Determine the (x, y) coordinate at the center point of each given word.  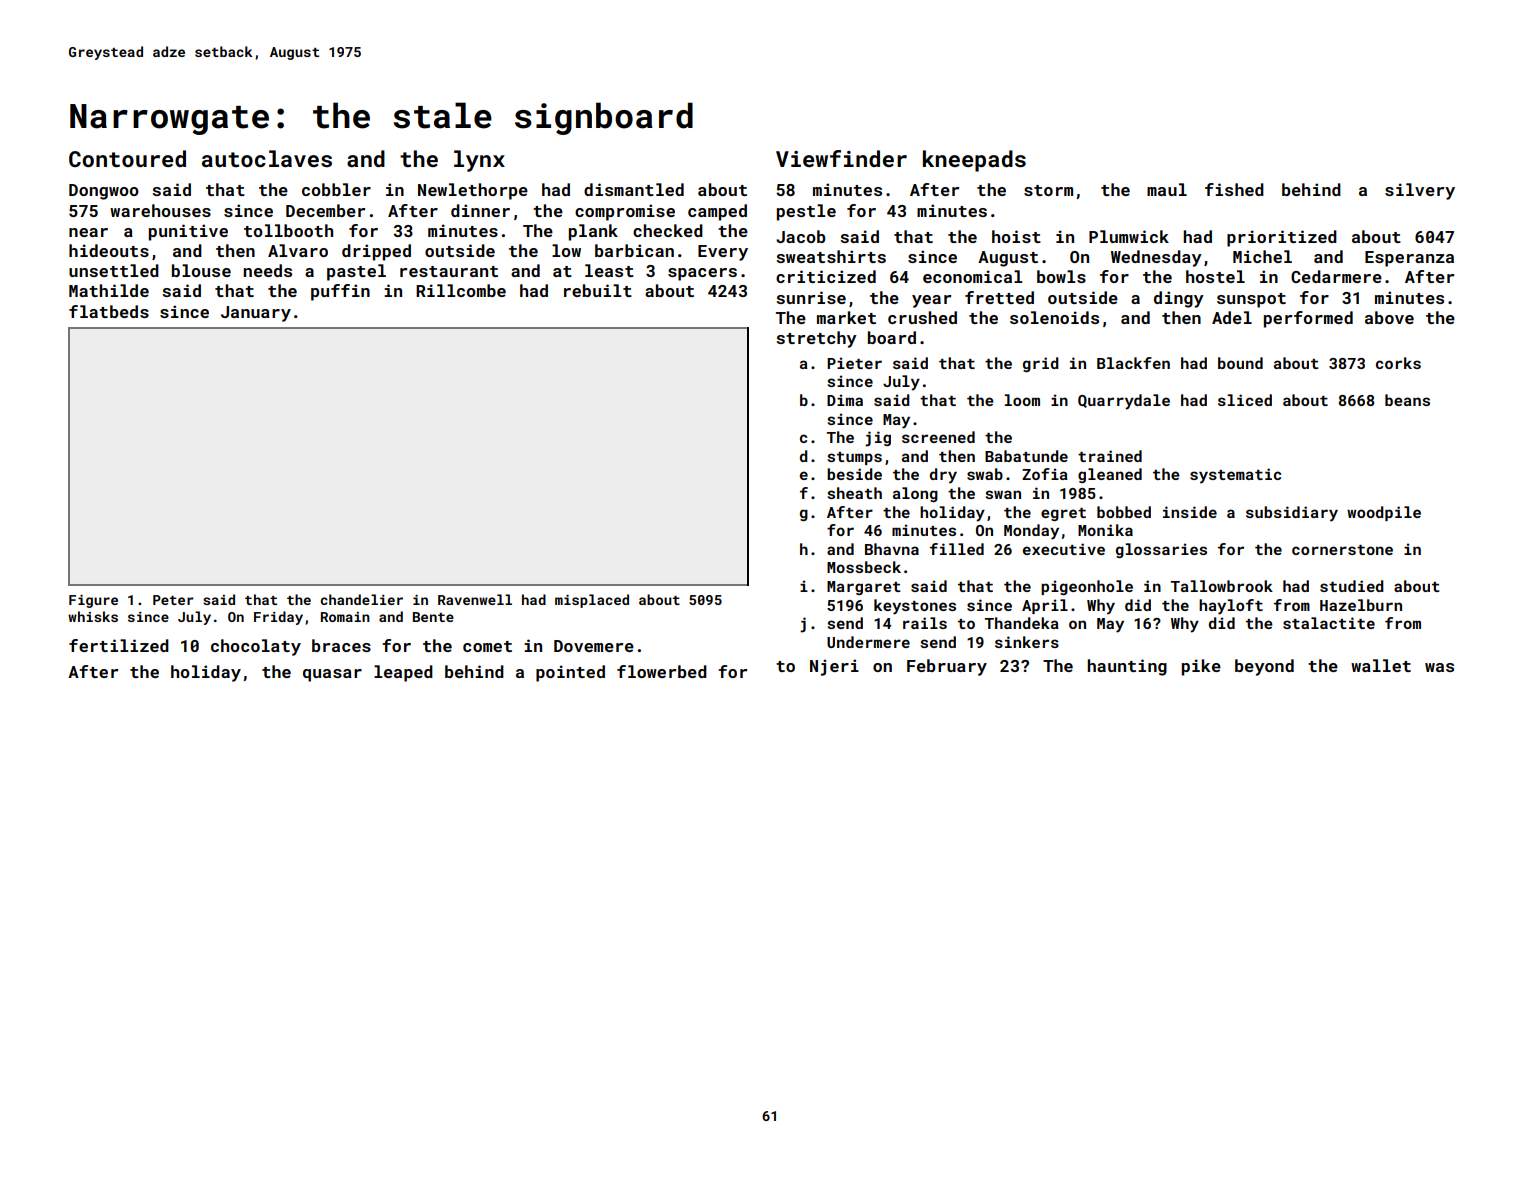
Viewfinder (841, 158)
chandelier (361, 599)
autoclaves (267, 158)
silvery (1420, 191)
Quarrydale (1124, 402)
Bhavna (892, 549)
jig (878, 439)
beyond (1264, 667)
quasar (332, 675)
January (256, 314)
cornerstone (1342, 550)
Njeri (834, 667)
